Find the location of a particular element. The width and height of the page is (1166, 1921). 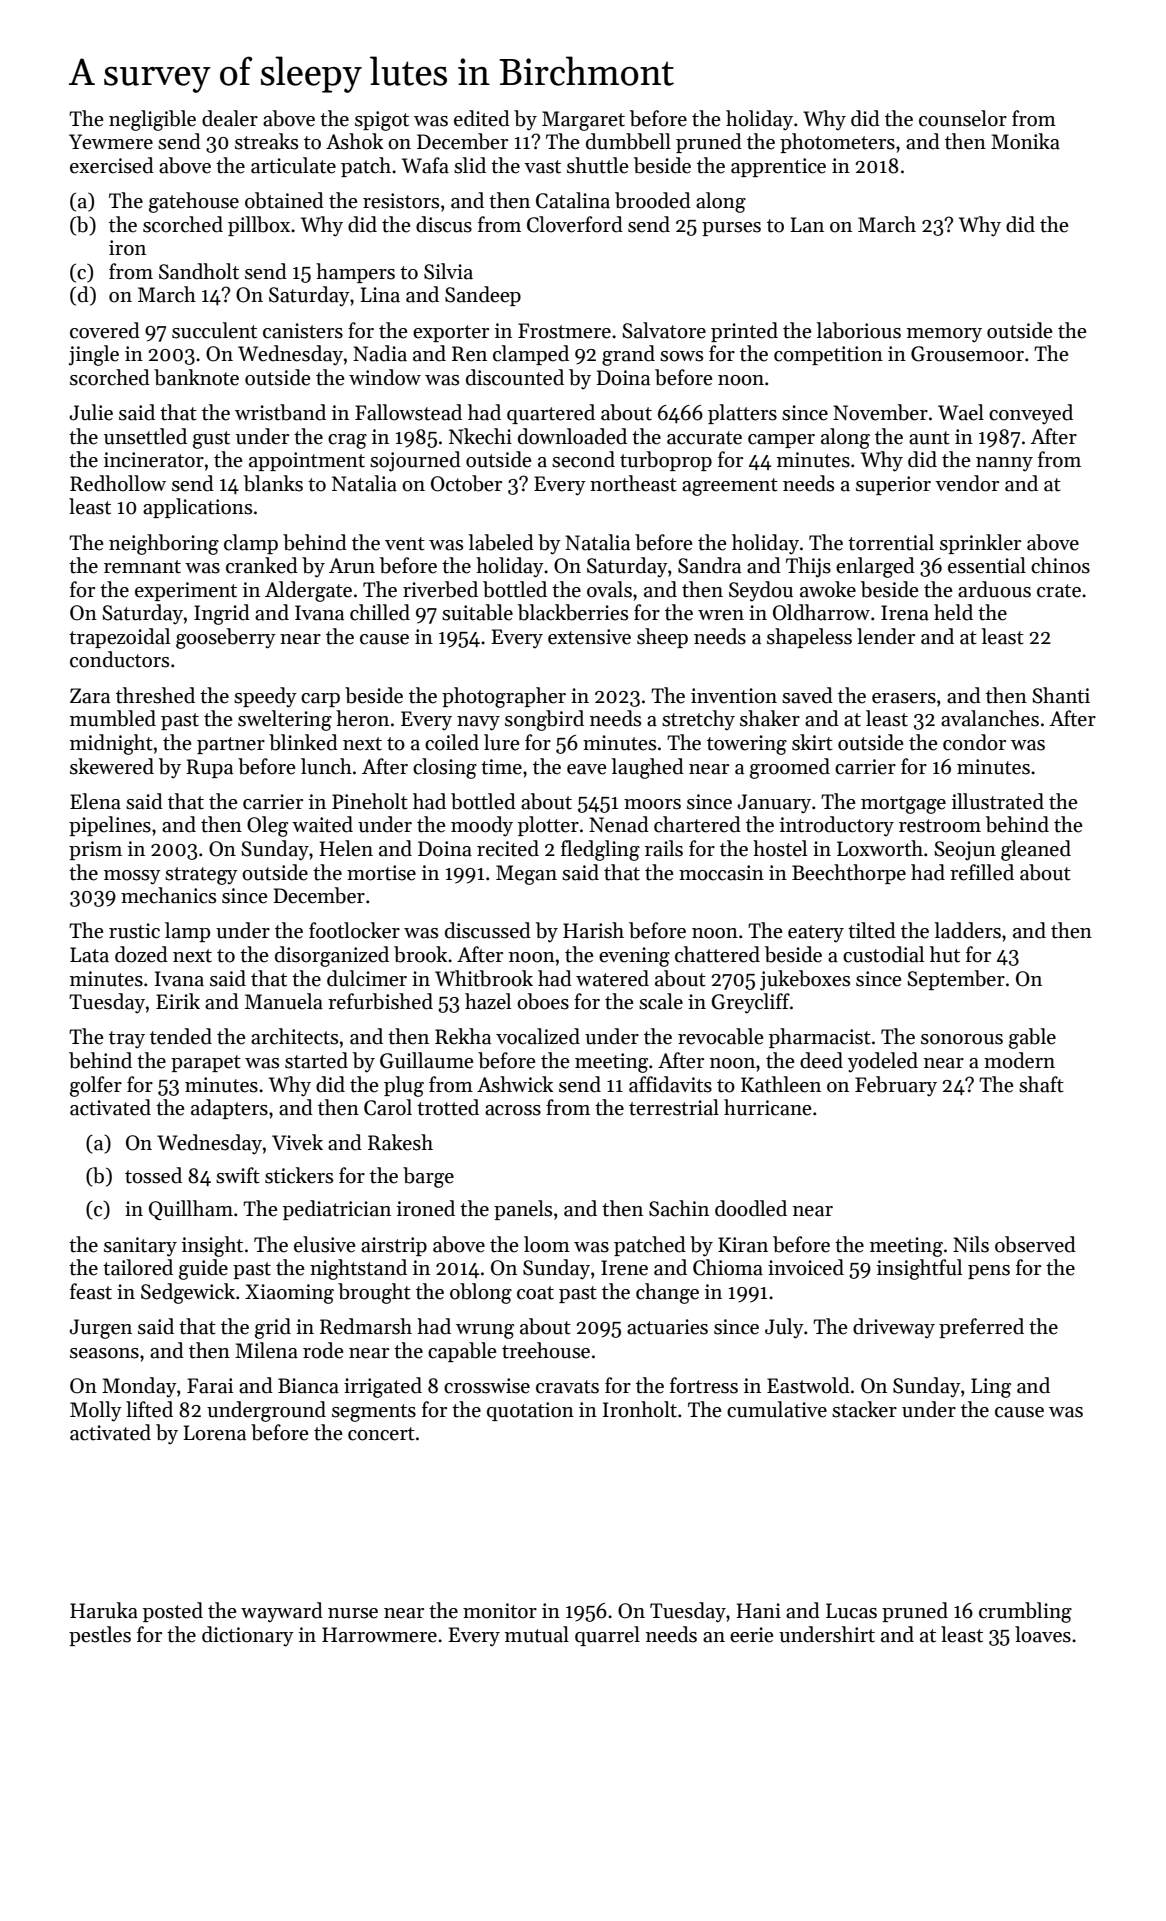

nurse is located at coordinates (353, 1613).
